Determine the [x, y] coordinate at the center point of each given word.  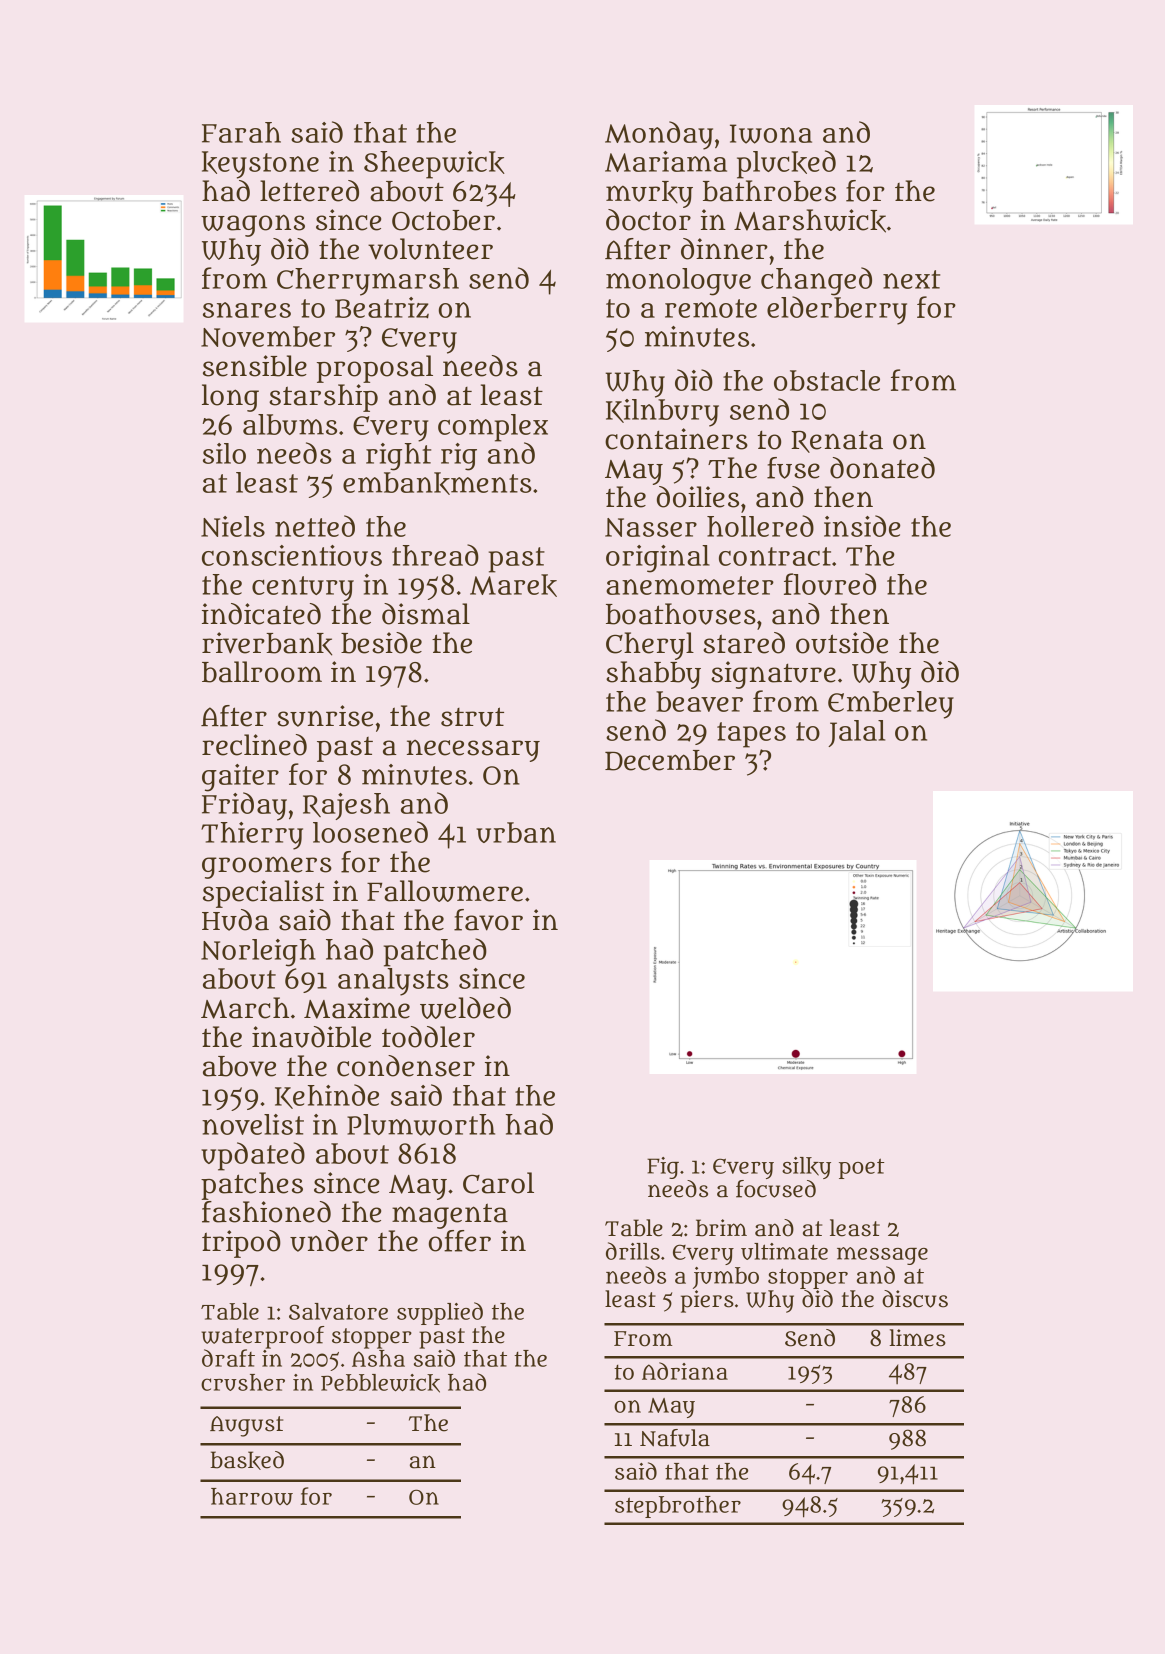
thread [435, 555]
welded [465, 1008]
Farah [241, 132]
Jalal [856, 733]
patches [252, 1186]
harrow [252, 1496]
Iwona [771, 134]
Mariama [666, 161]
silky [806, 1168]
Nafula [675, 1438]
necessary [473, 751]
